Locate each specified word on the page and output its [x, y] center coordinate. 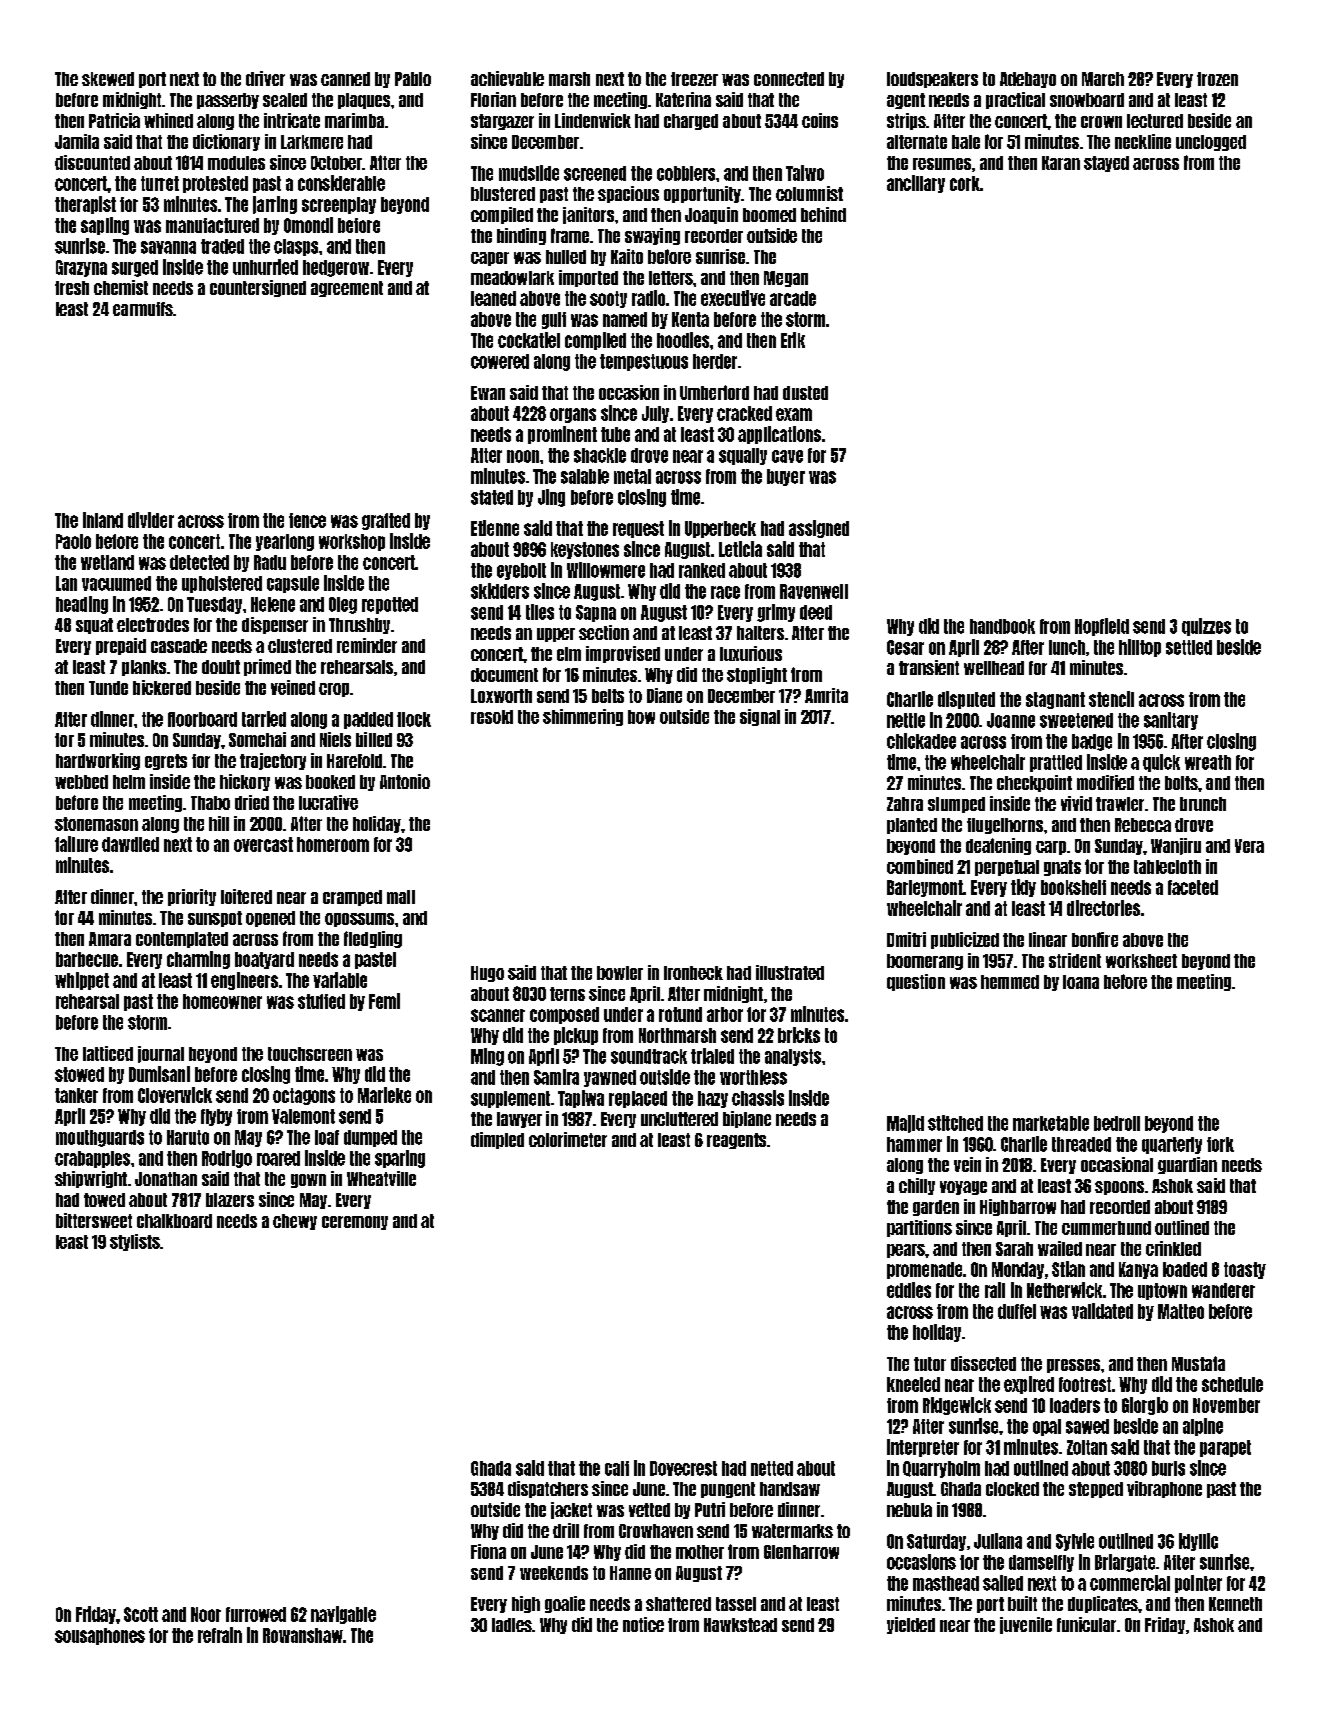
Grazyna [81, 268]
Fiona [488, 1551]
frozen [1217, 79]
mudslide [529, 173]
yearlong [285, 542]
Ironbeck [693, 973]
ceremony [355, 1223]
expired [1029, 1385]
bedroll [1117, 1123]
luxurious [751, 653]
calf [617, 1468]
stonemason [96, 824]
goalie [565, 1604]
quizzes [1206, 627]
